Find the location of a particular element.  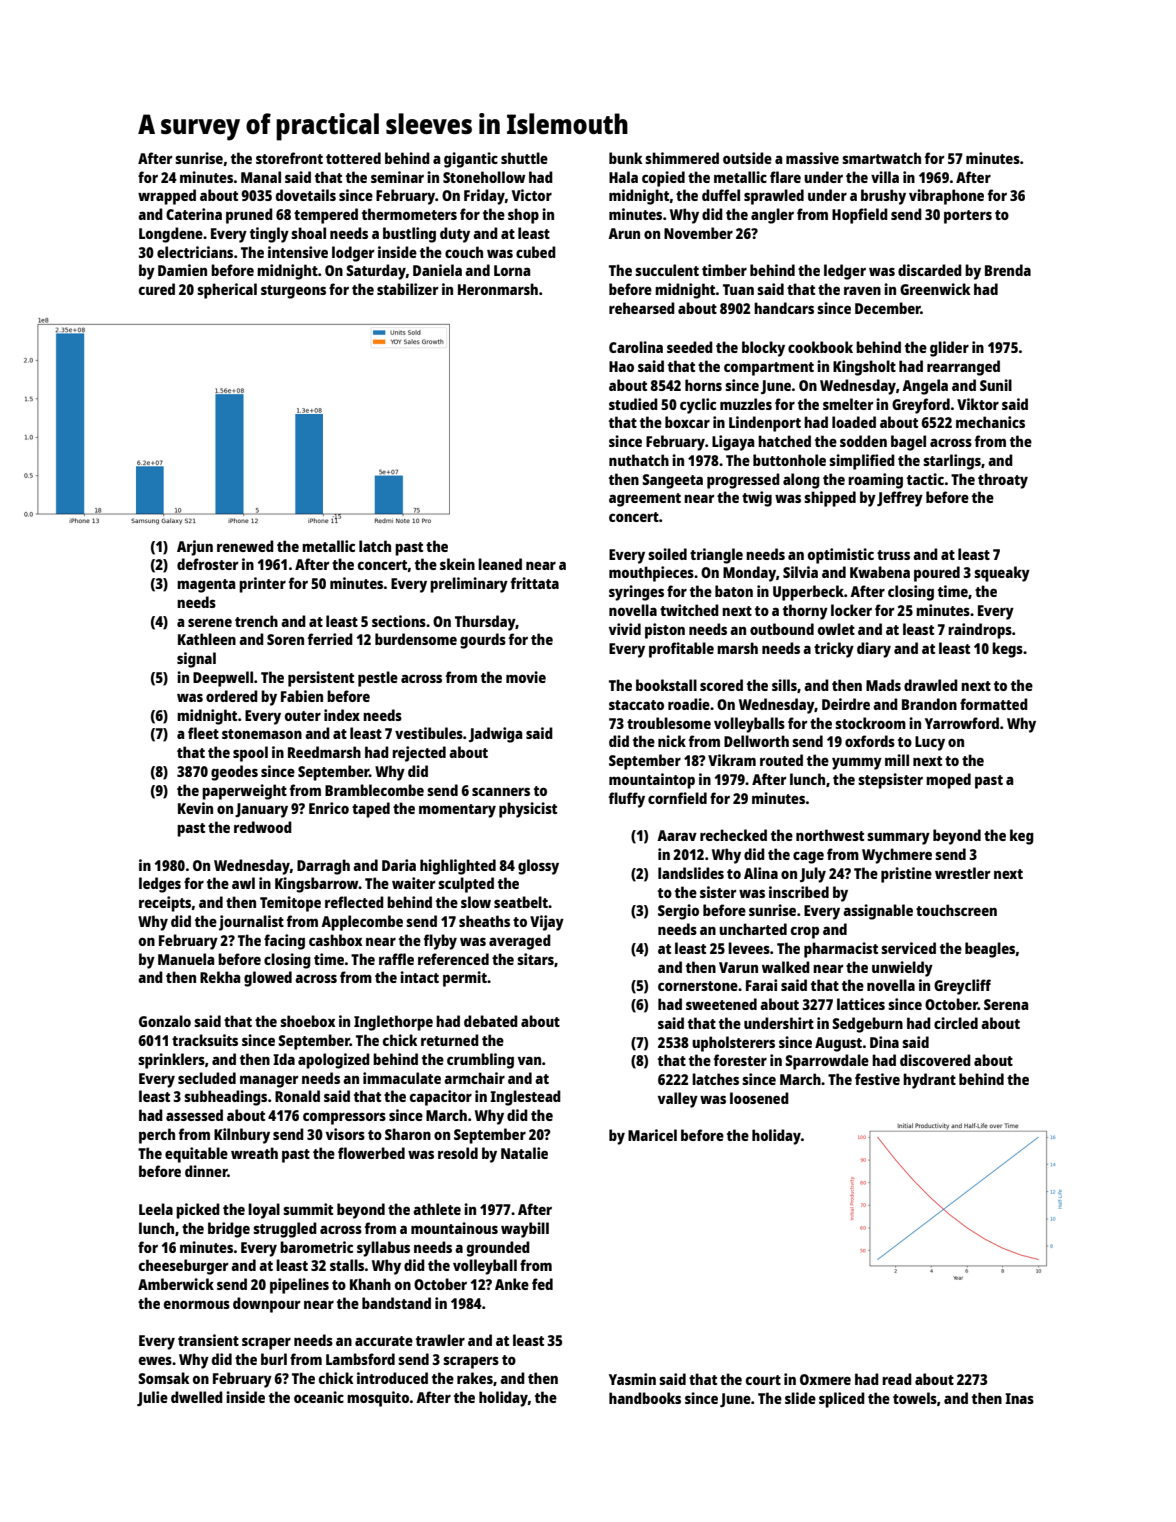

bunk is located at coordinates (626, 158).
